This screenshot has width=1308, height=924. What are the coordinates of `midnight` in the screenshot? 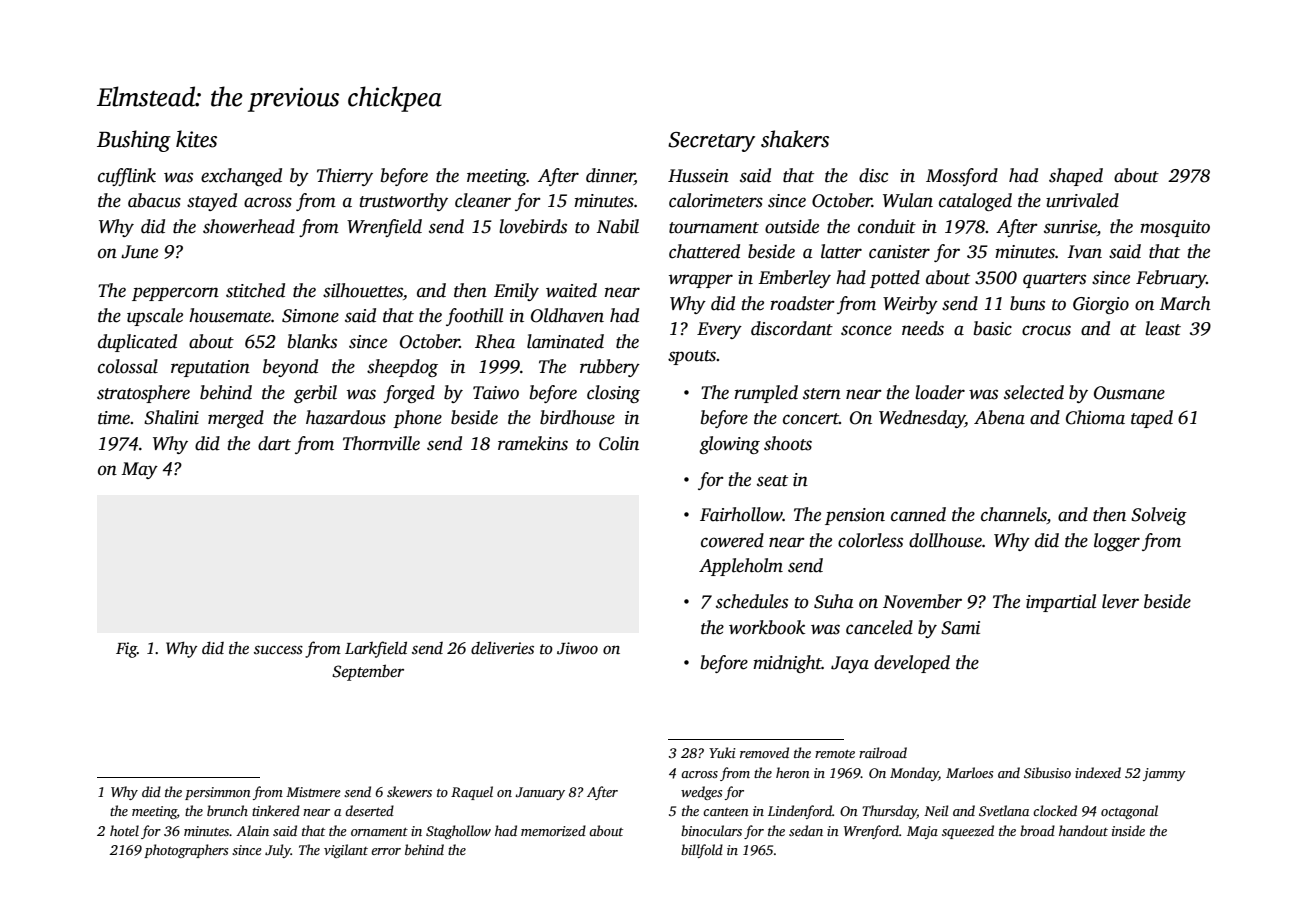 It's located at (787, 664).
